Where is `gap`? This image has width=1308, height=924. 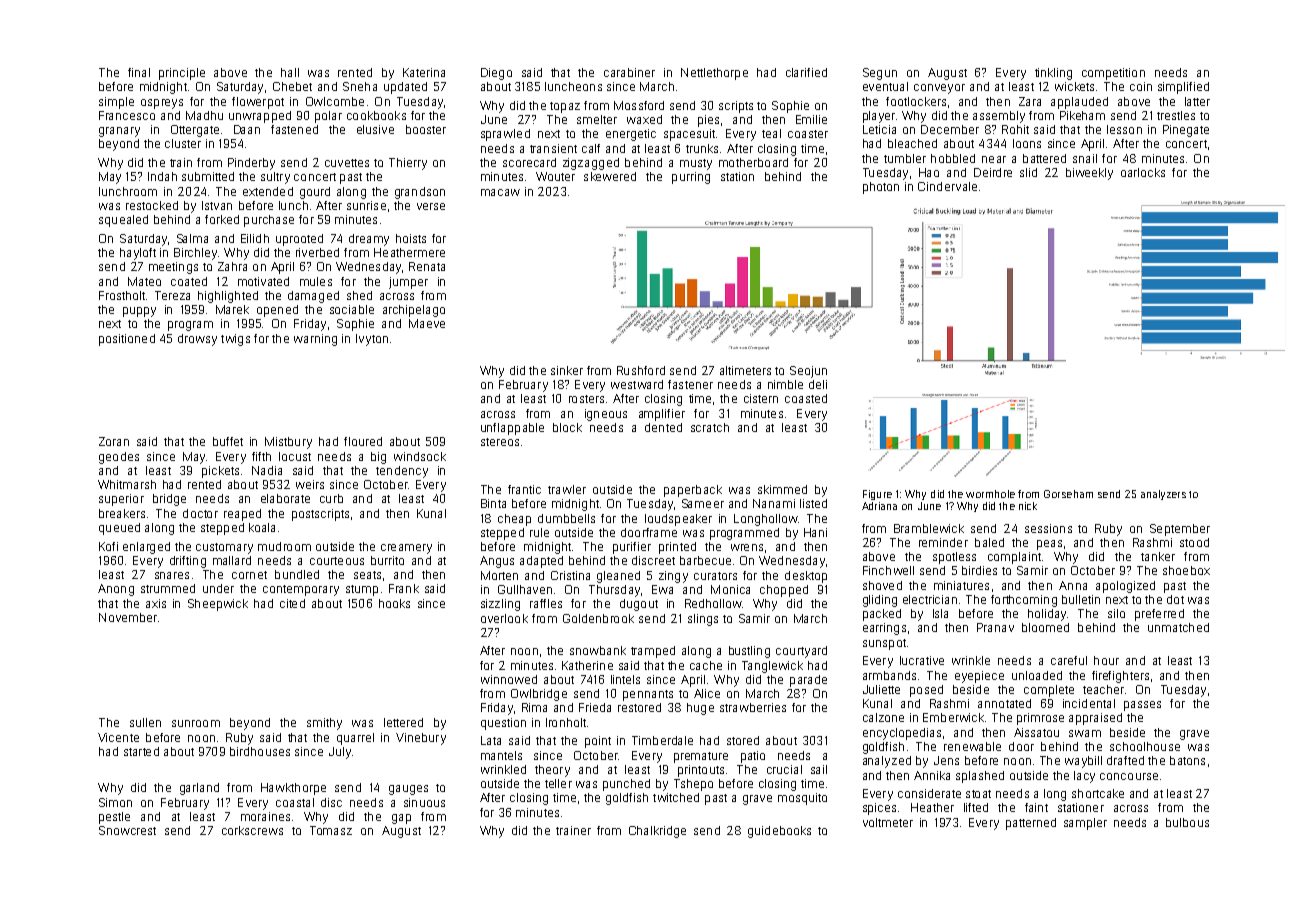 gap is located at coordinates (401, 819).
